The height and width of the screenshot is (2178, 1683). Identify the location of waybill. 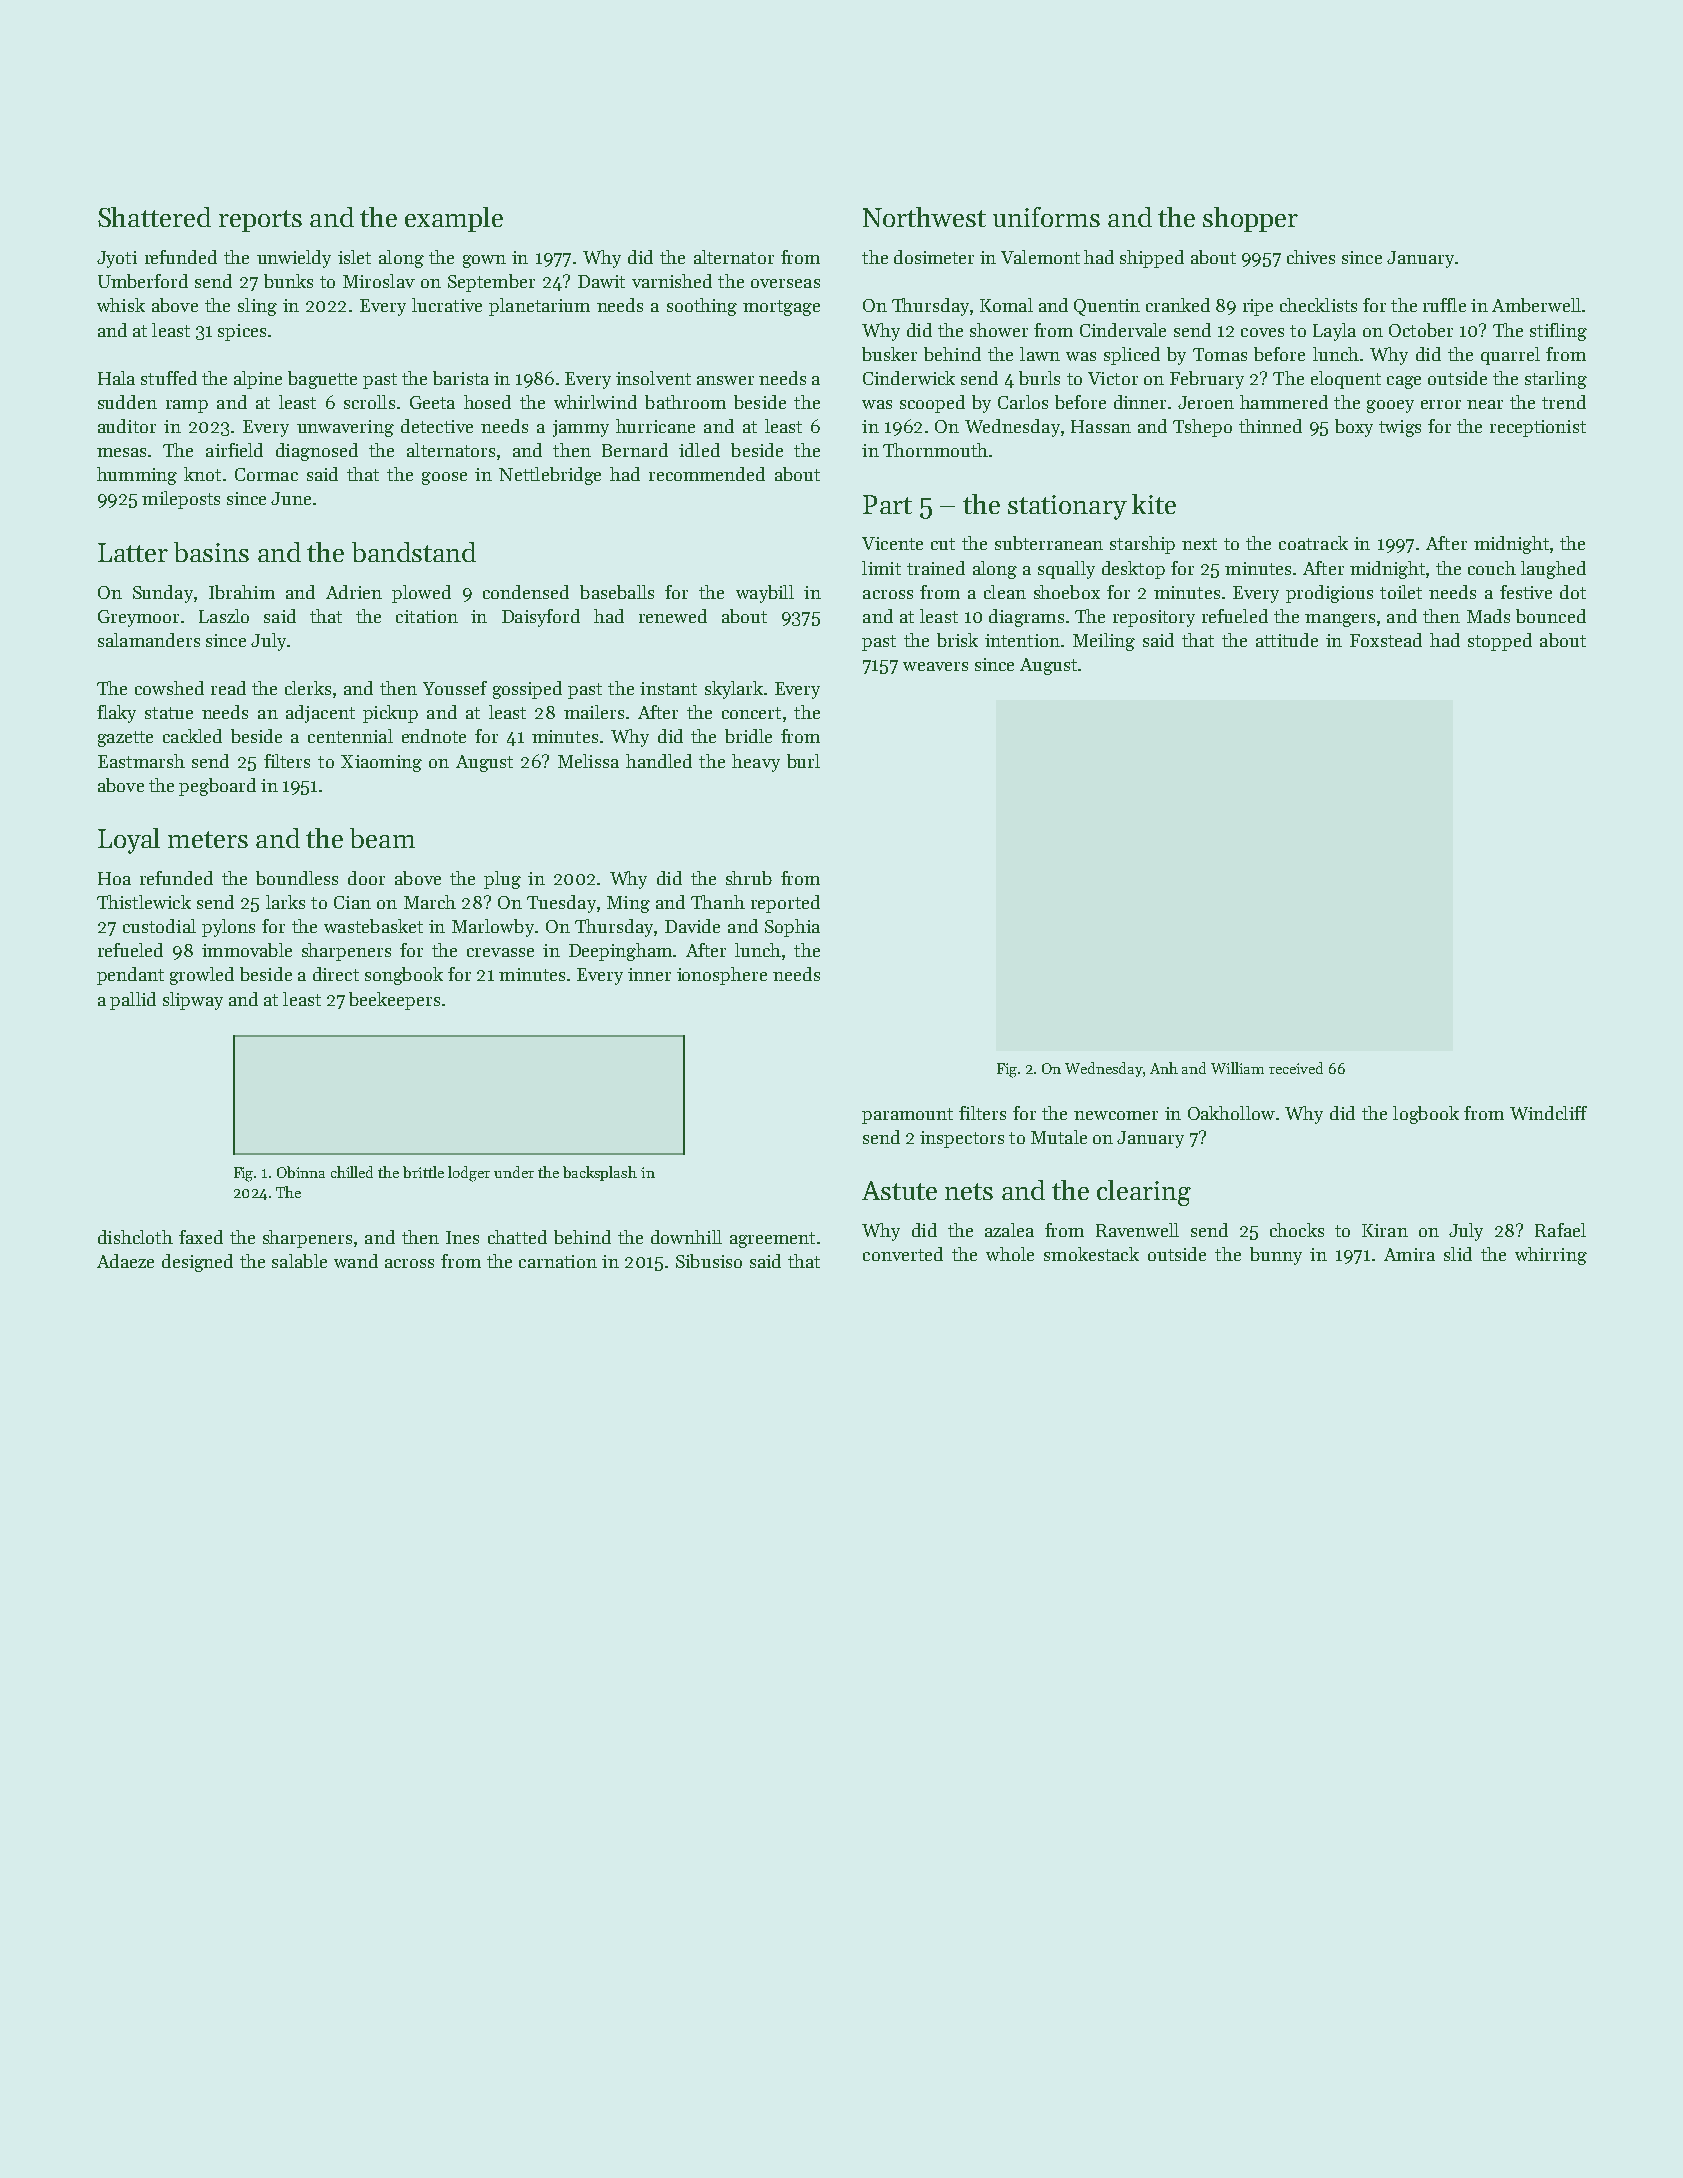
(765, 594).
